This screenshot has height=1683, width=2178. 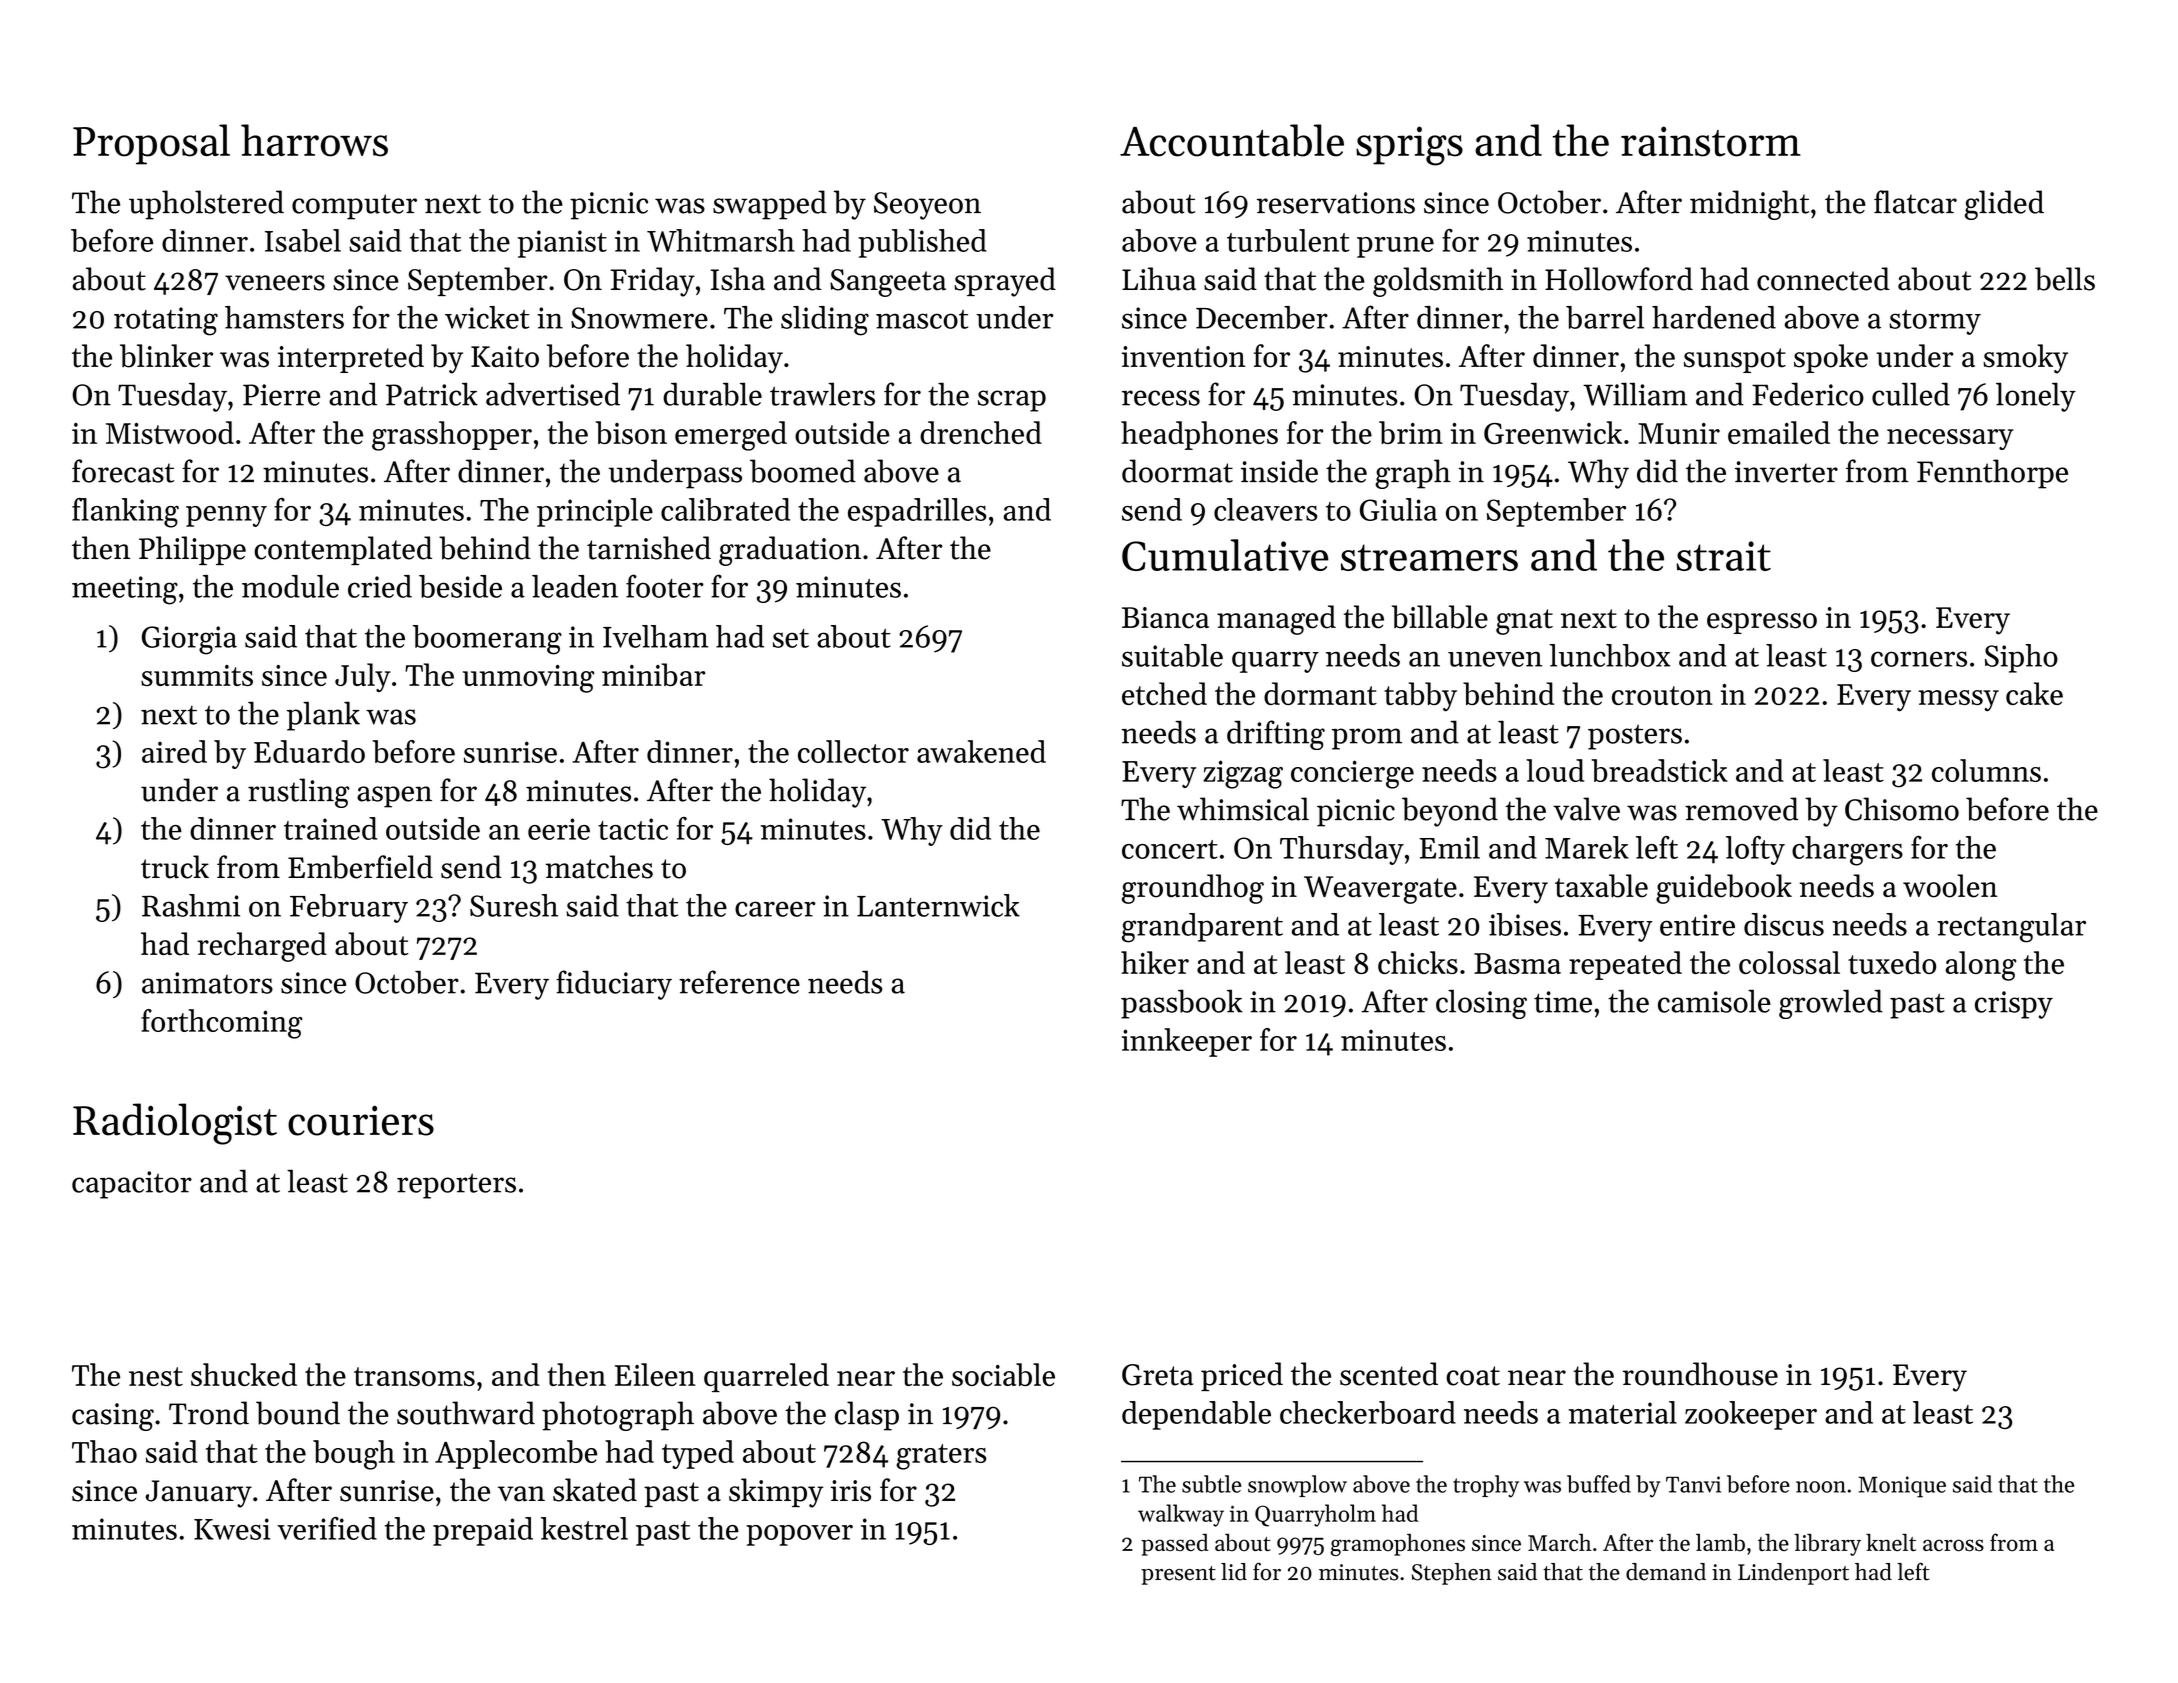 I want to click on hiker, so click(x=1155, y=962).
